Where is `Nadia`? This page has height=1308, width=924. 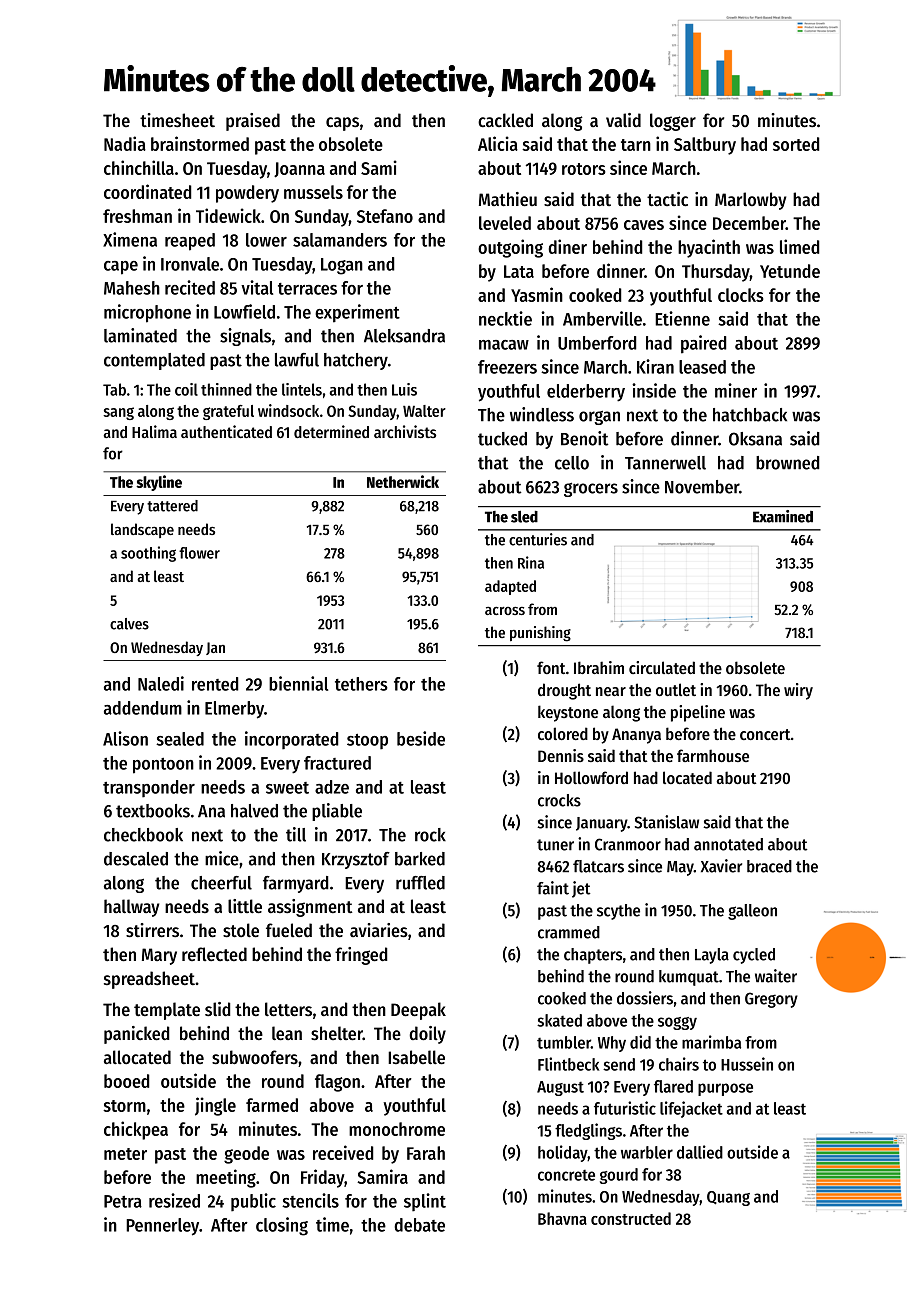 Nadia is located at coordinates (125, 143).
